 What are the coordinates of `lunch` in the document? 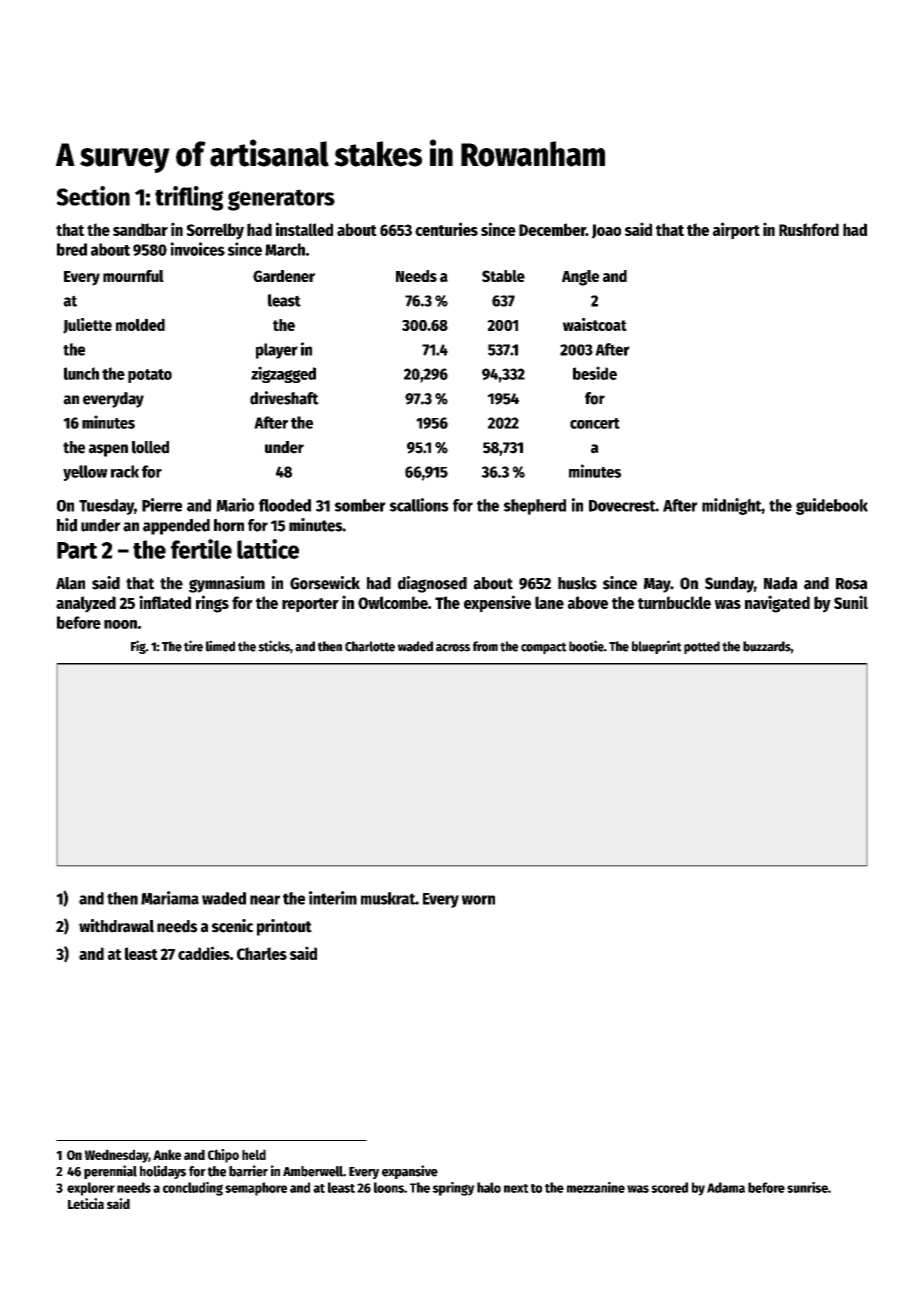 It's located at (81, 373).
